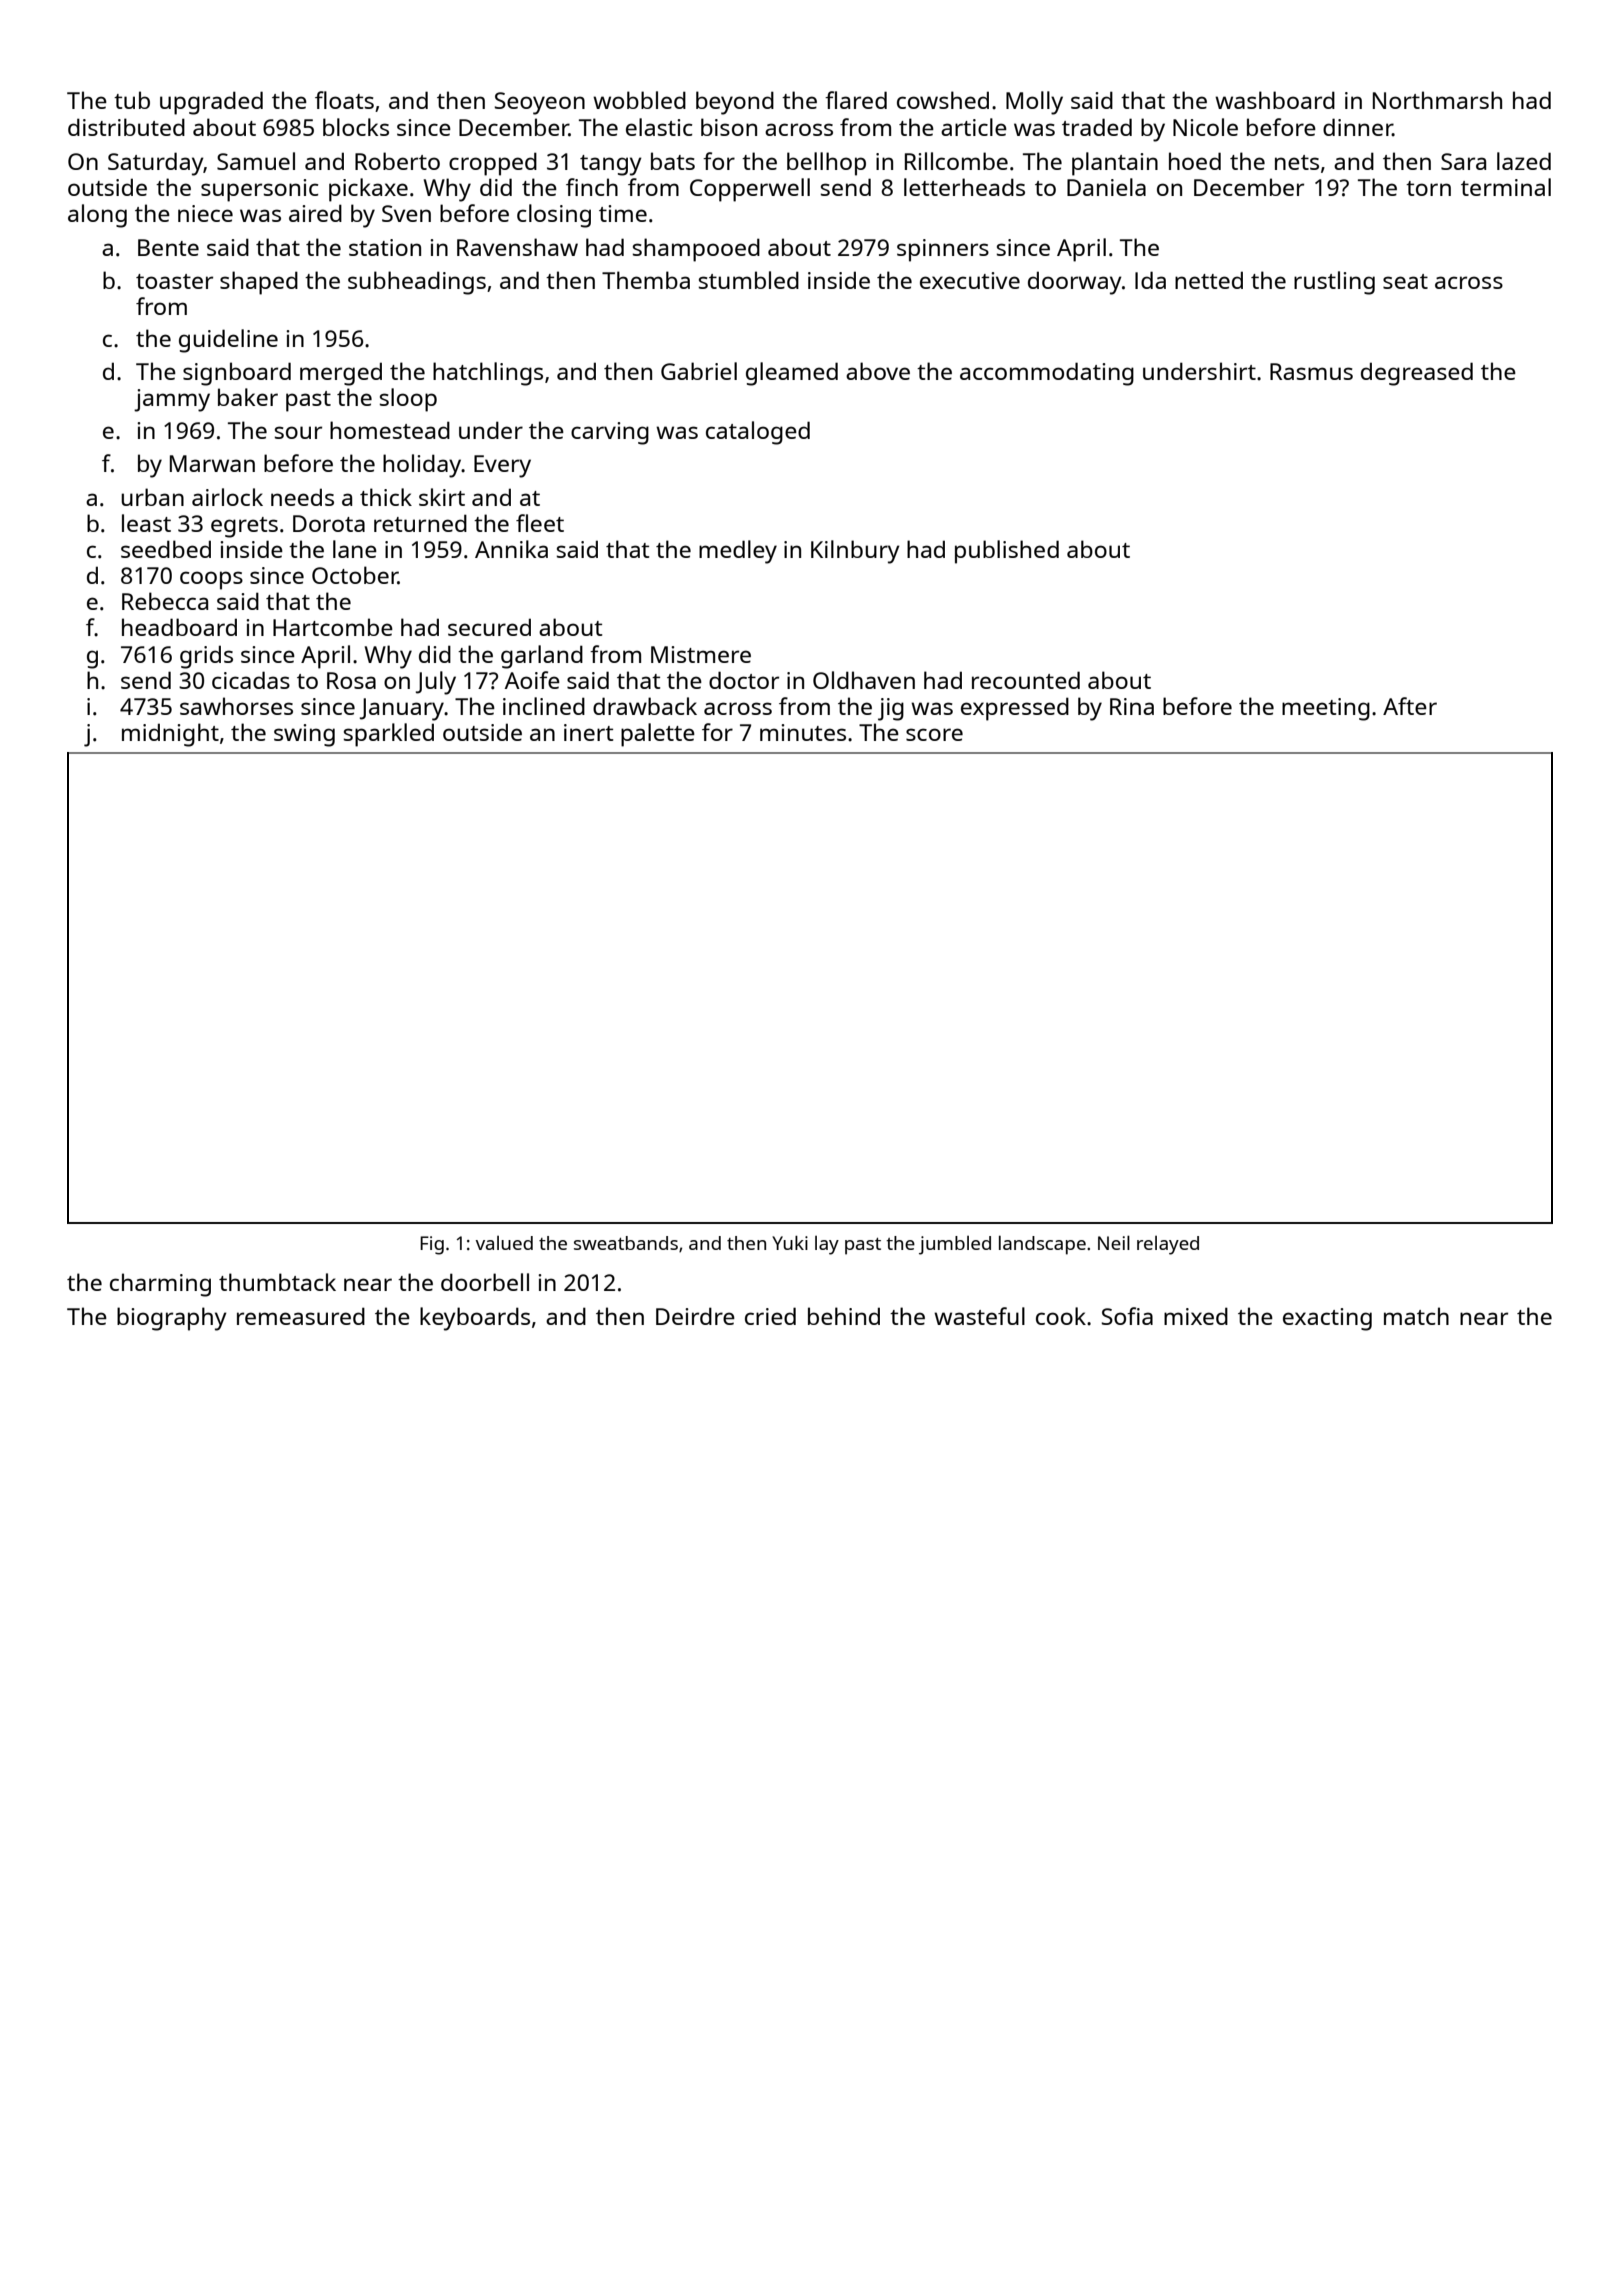 This screenshot has width=1620, height=2292. I want to click on midnight, so click(170, 735).
